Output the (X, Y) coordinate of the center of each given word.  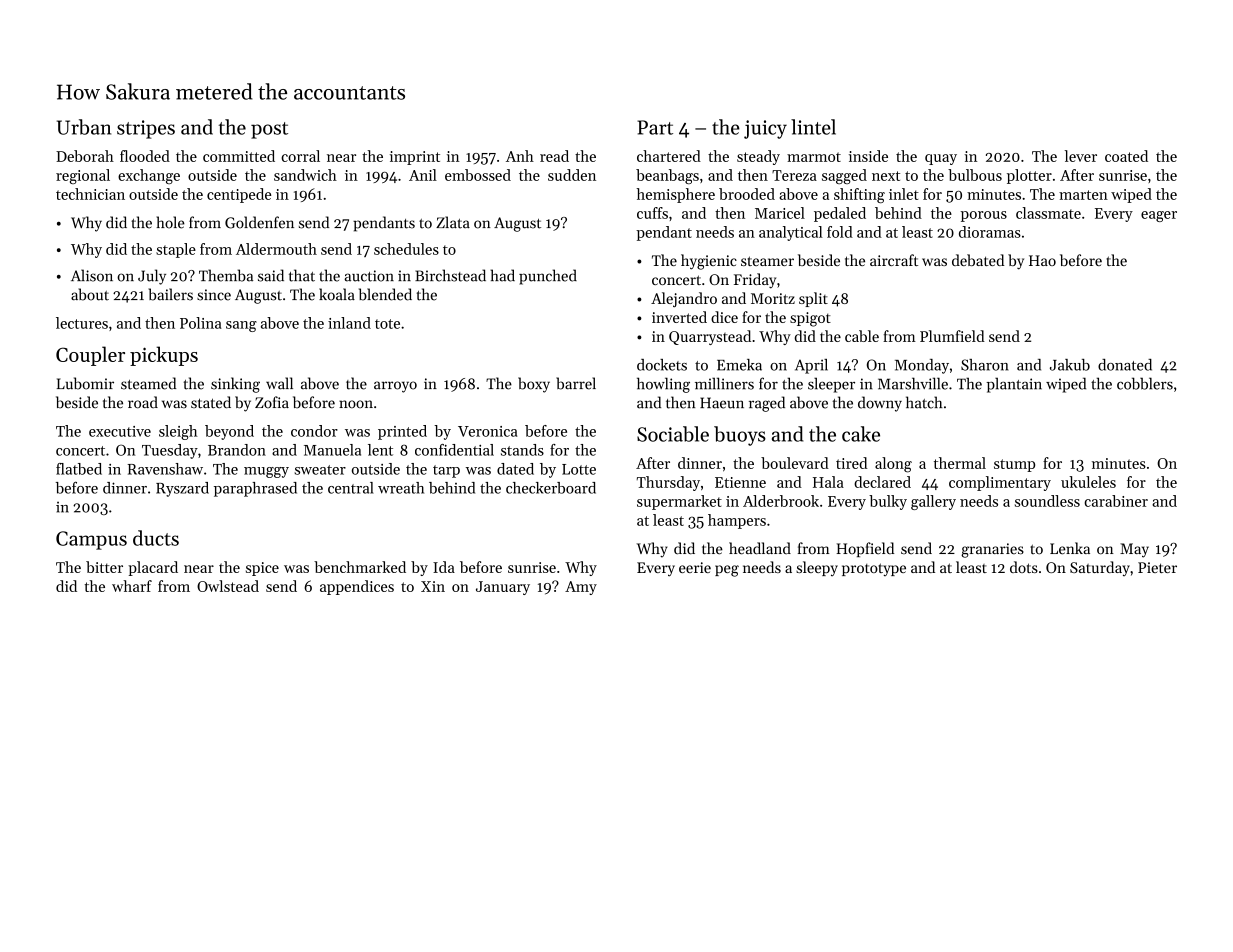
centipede (239, 195)
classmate (1048, 213)
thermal (960, 463)
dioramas (990, 232)
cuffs (652, 213)
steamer (767, 261)
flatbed (79, 469)
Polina (201, 323)
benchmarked (360, 567)
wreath (401, 488)
